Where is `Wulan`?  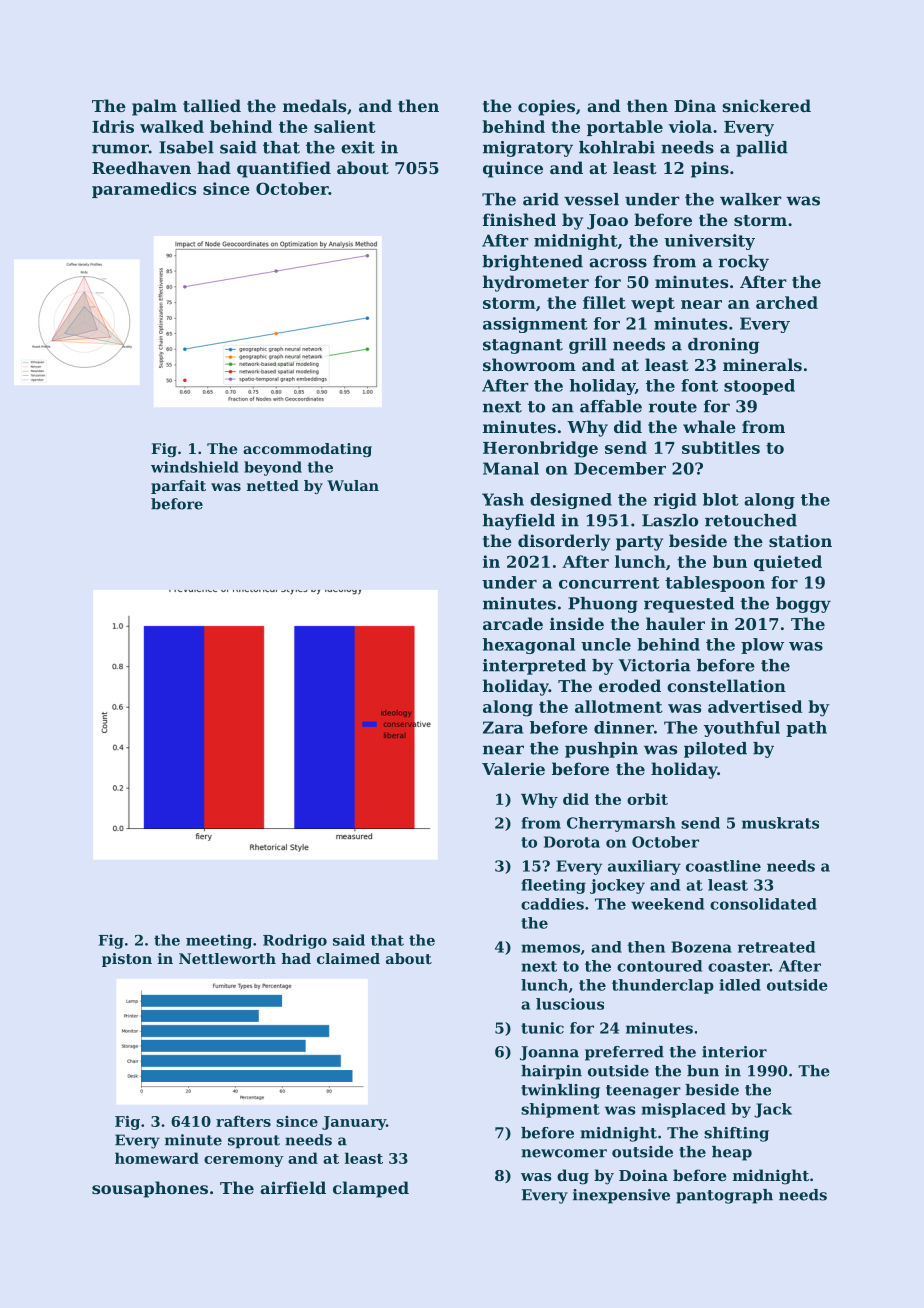 Wulan is located at coordinates (353, 485).
